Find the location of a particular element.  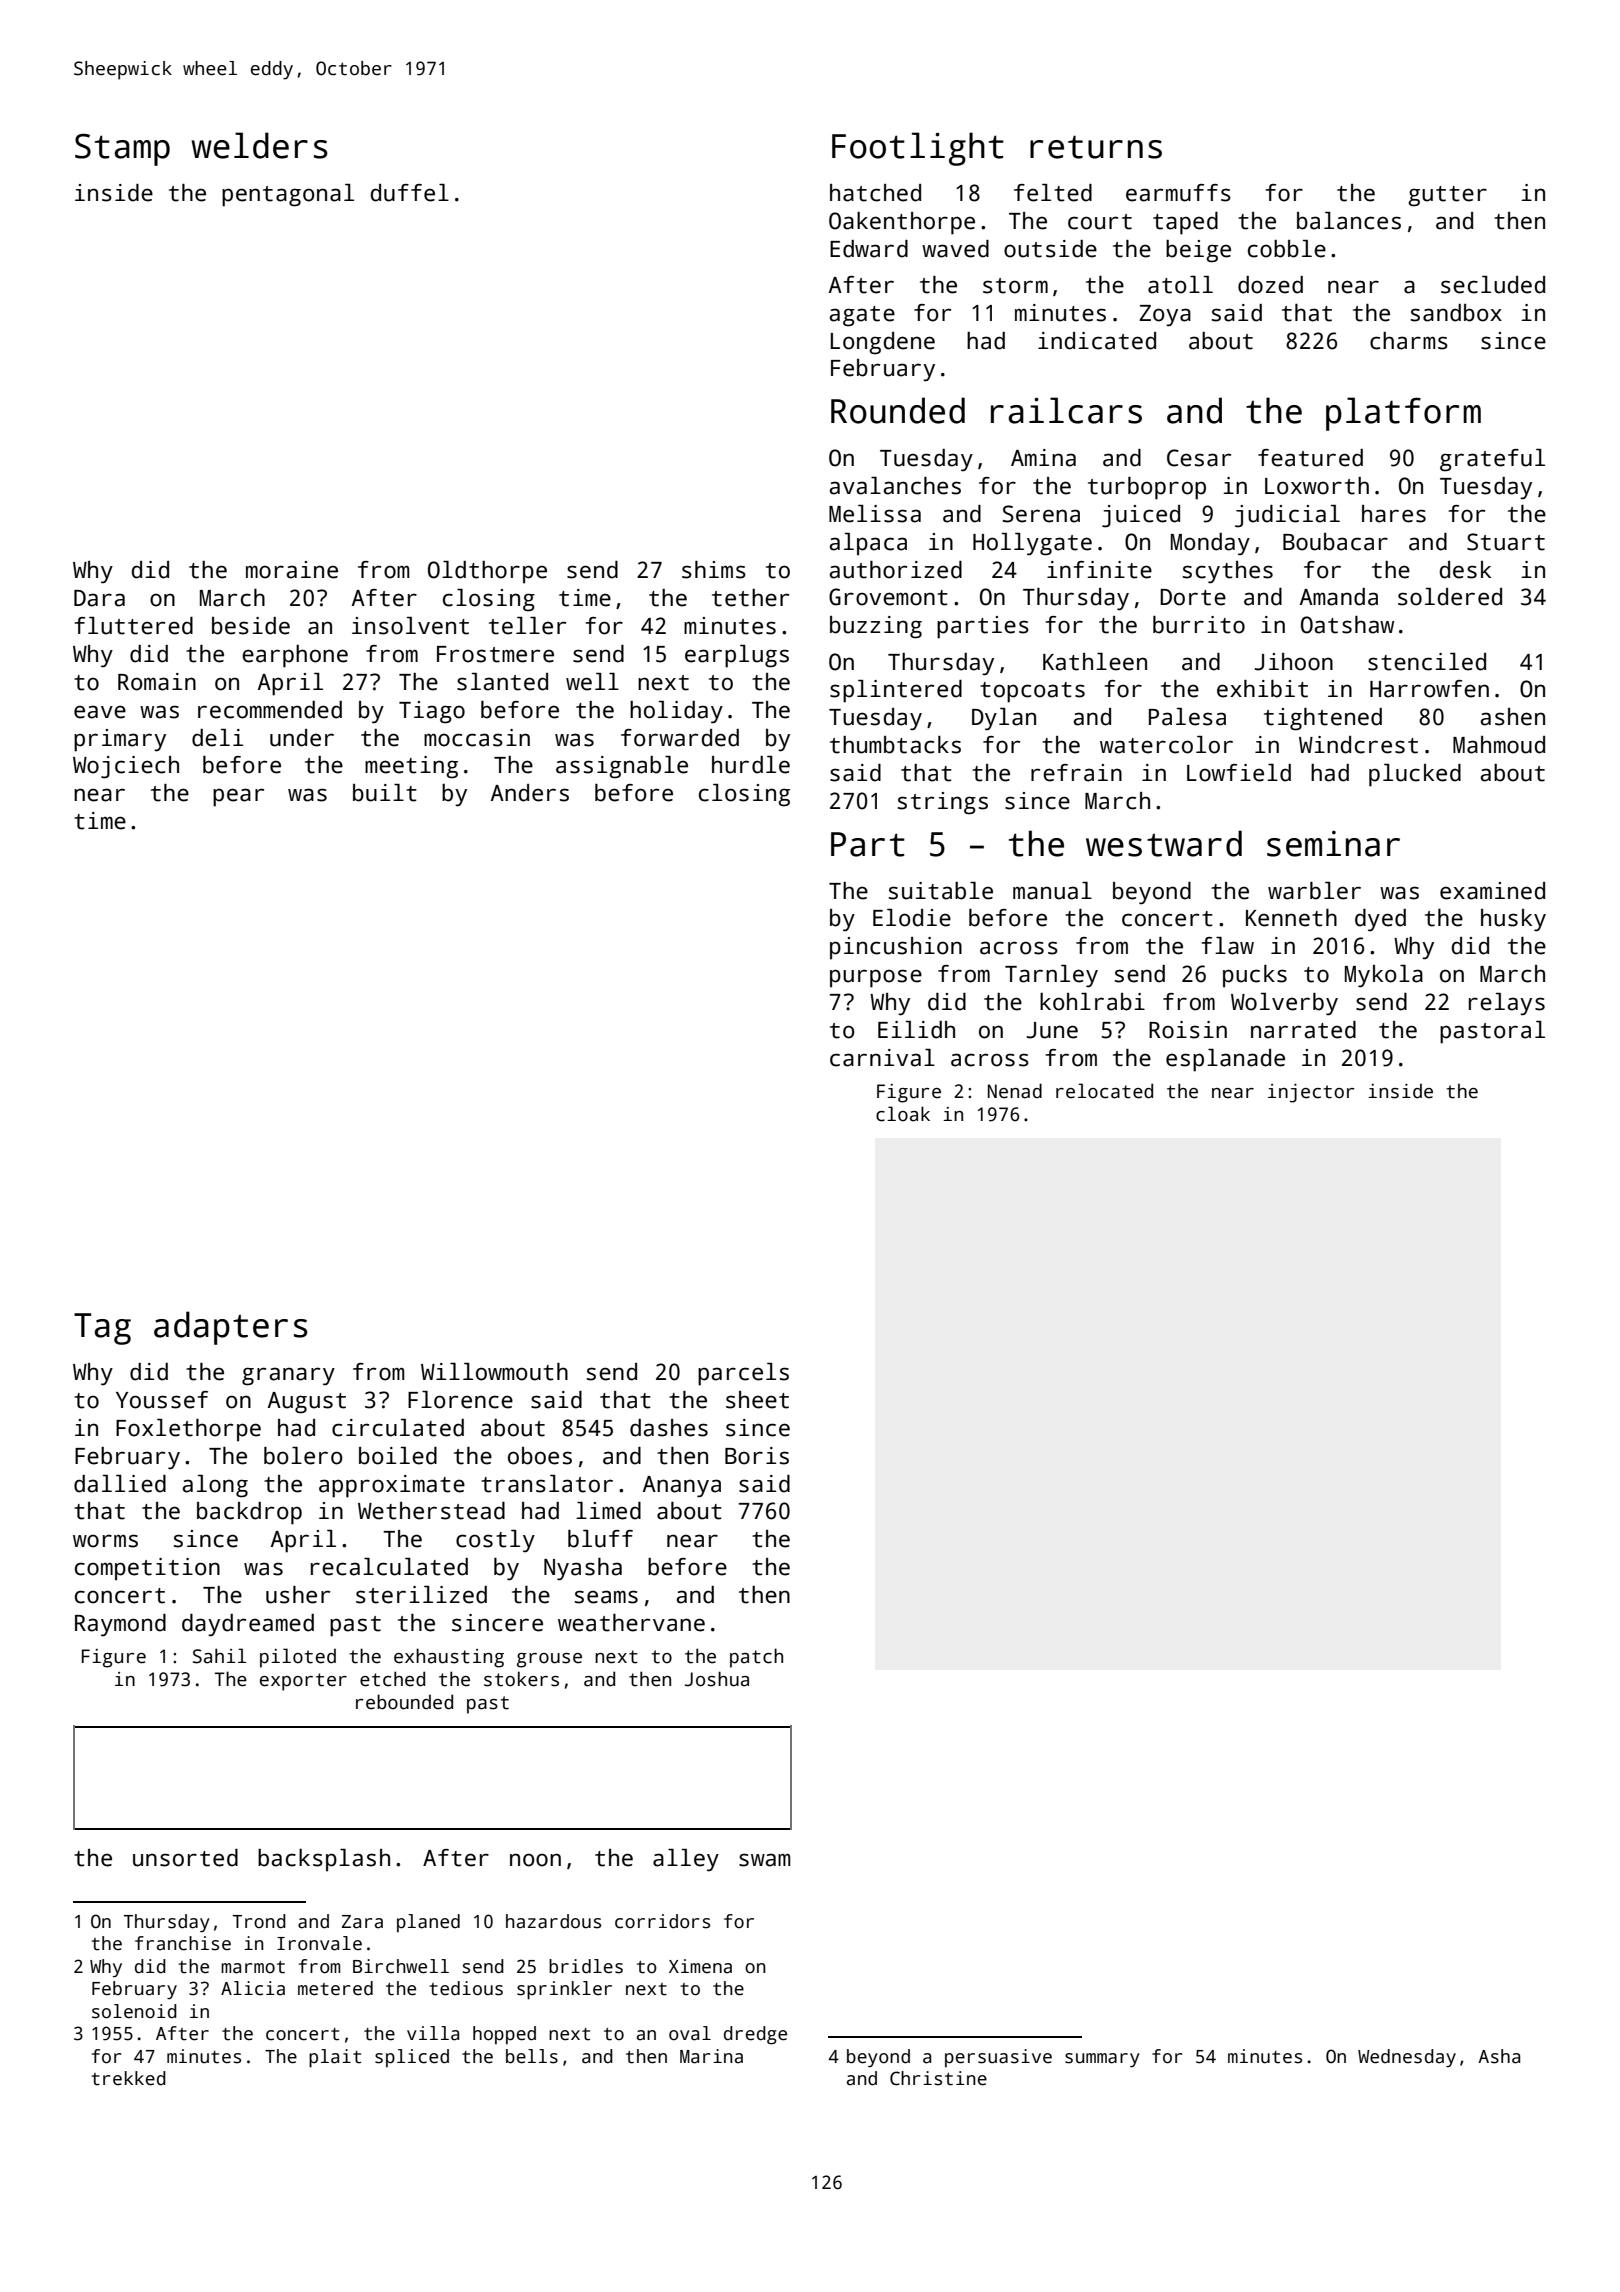

Footlight is located at coordinates (918, 149).
